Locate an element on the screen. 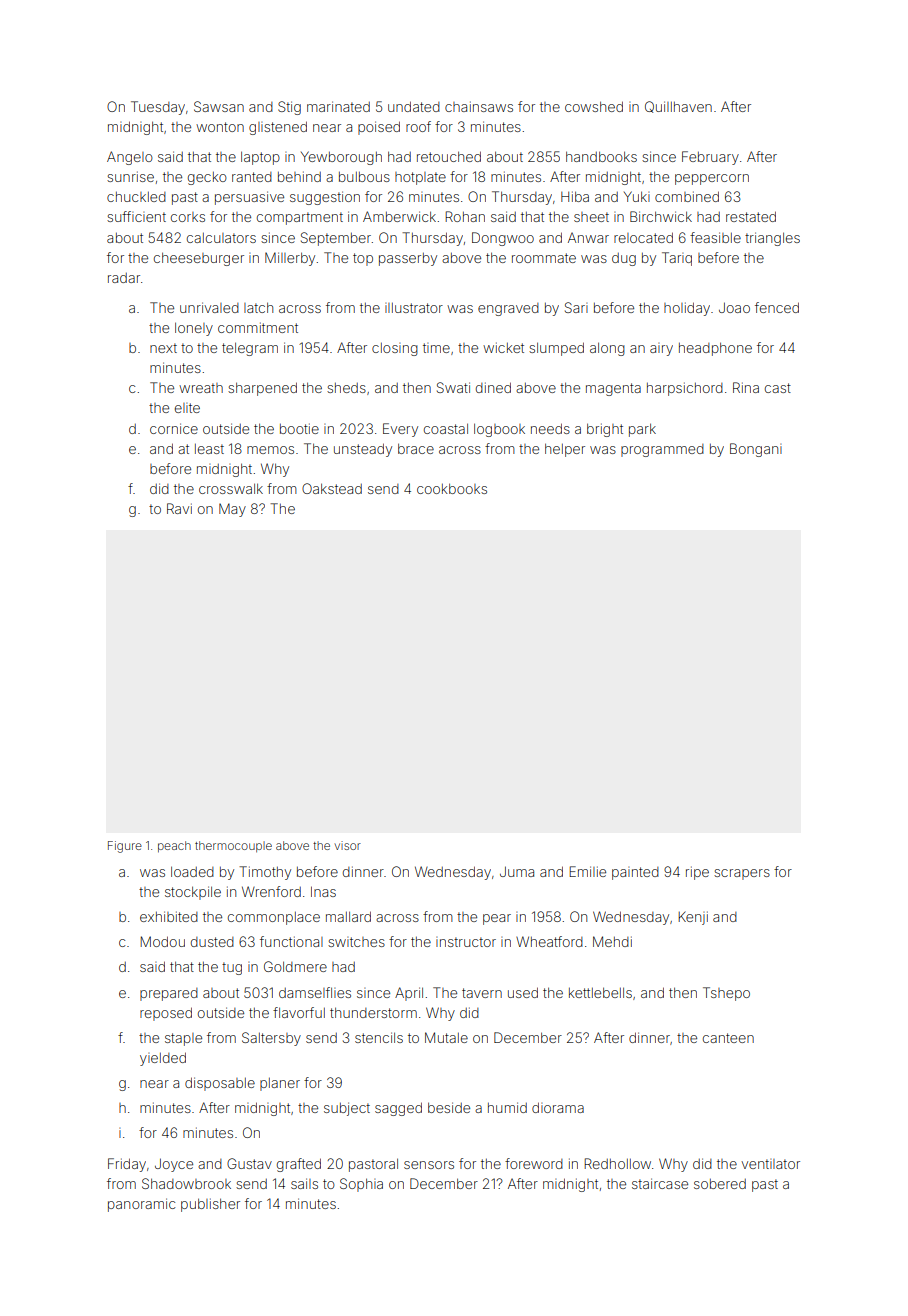 The height and width of the screenshot is (1316, 908). Shadowbrook is located at coordinates (186, 1183).
